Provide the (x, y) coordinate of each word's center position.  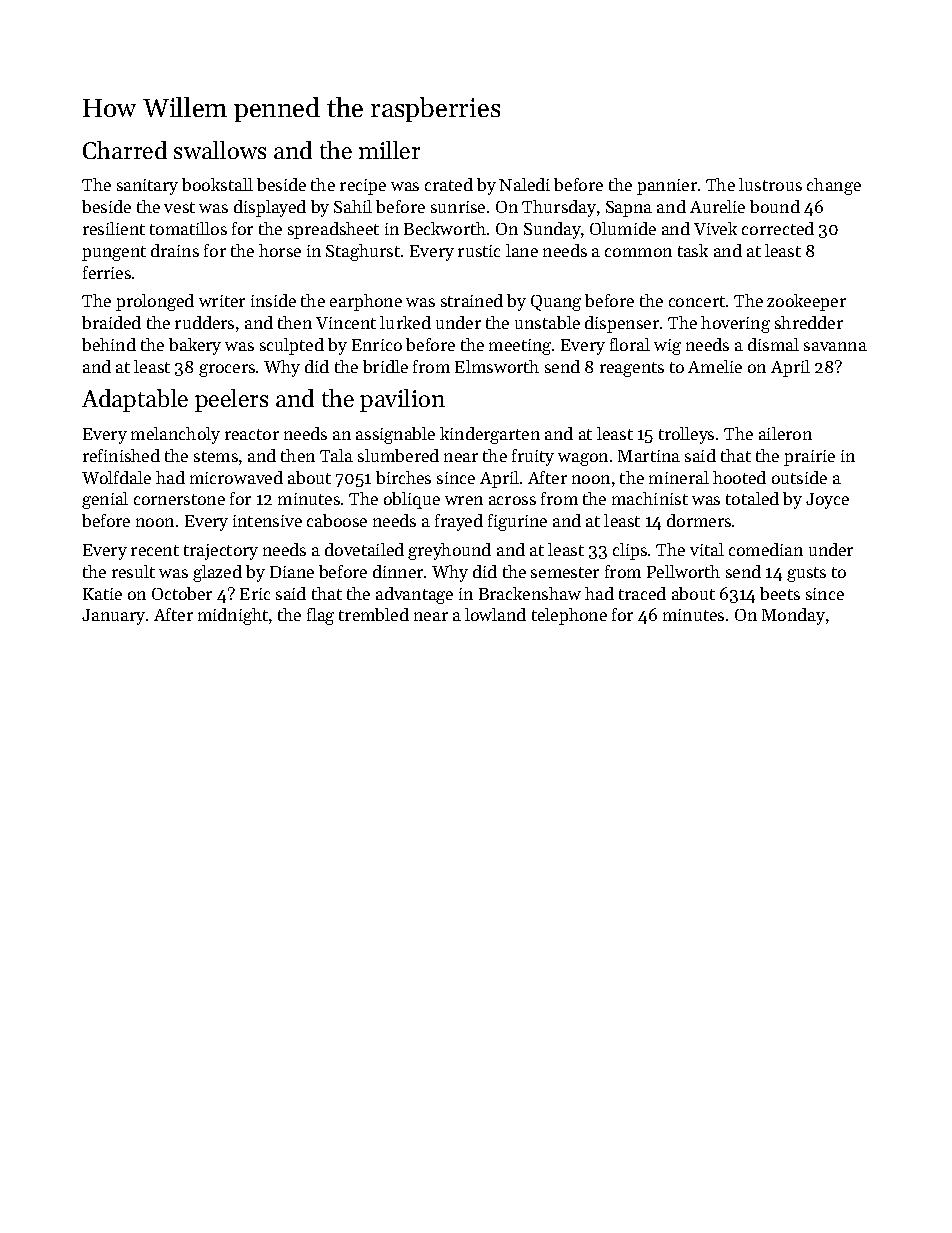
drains (175, 250)
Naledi (524, 184)
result (133, 571)
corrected (778, 228)
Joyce (827, 501)
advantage (414, 595)
